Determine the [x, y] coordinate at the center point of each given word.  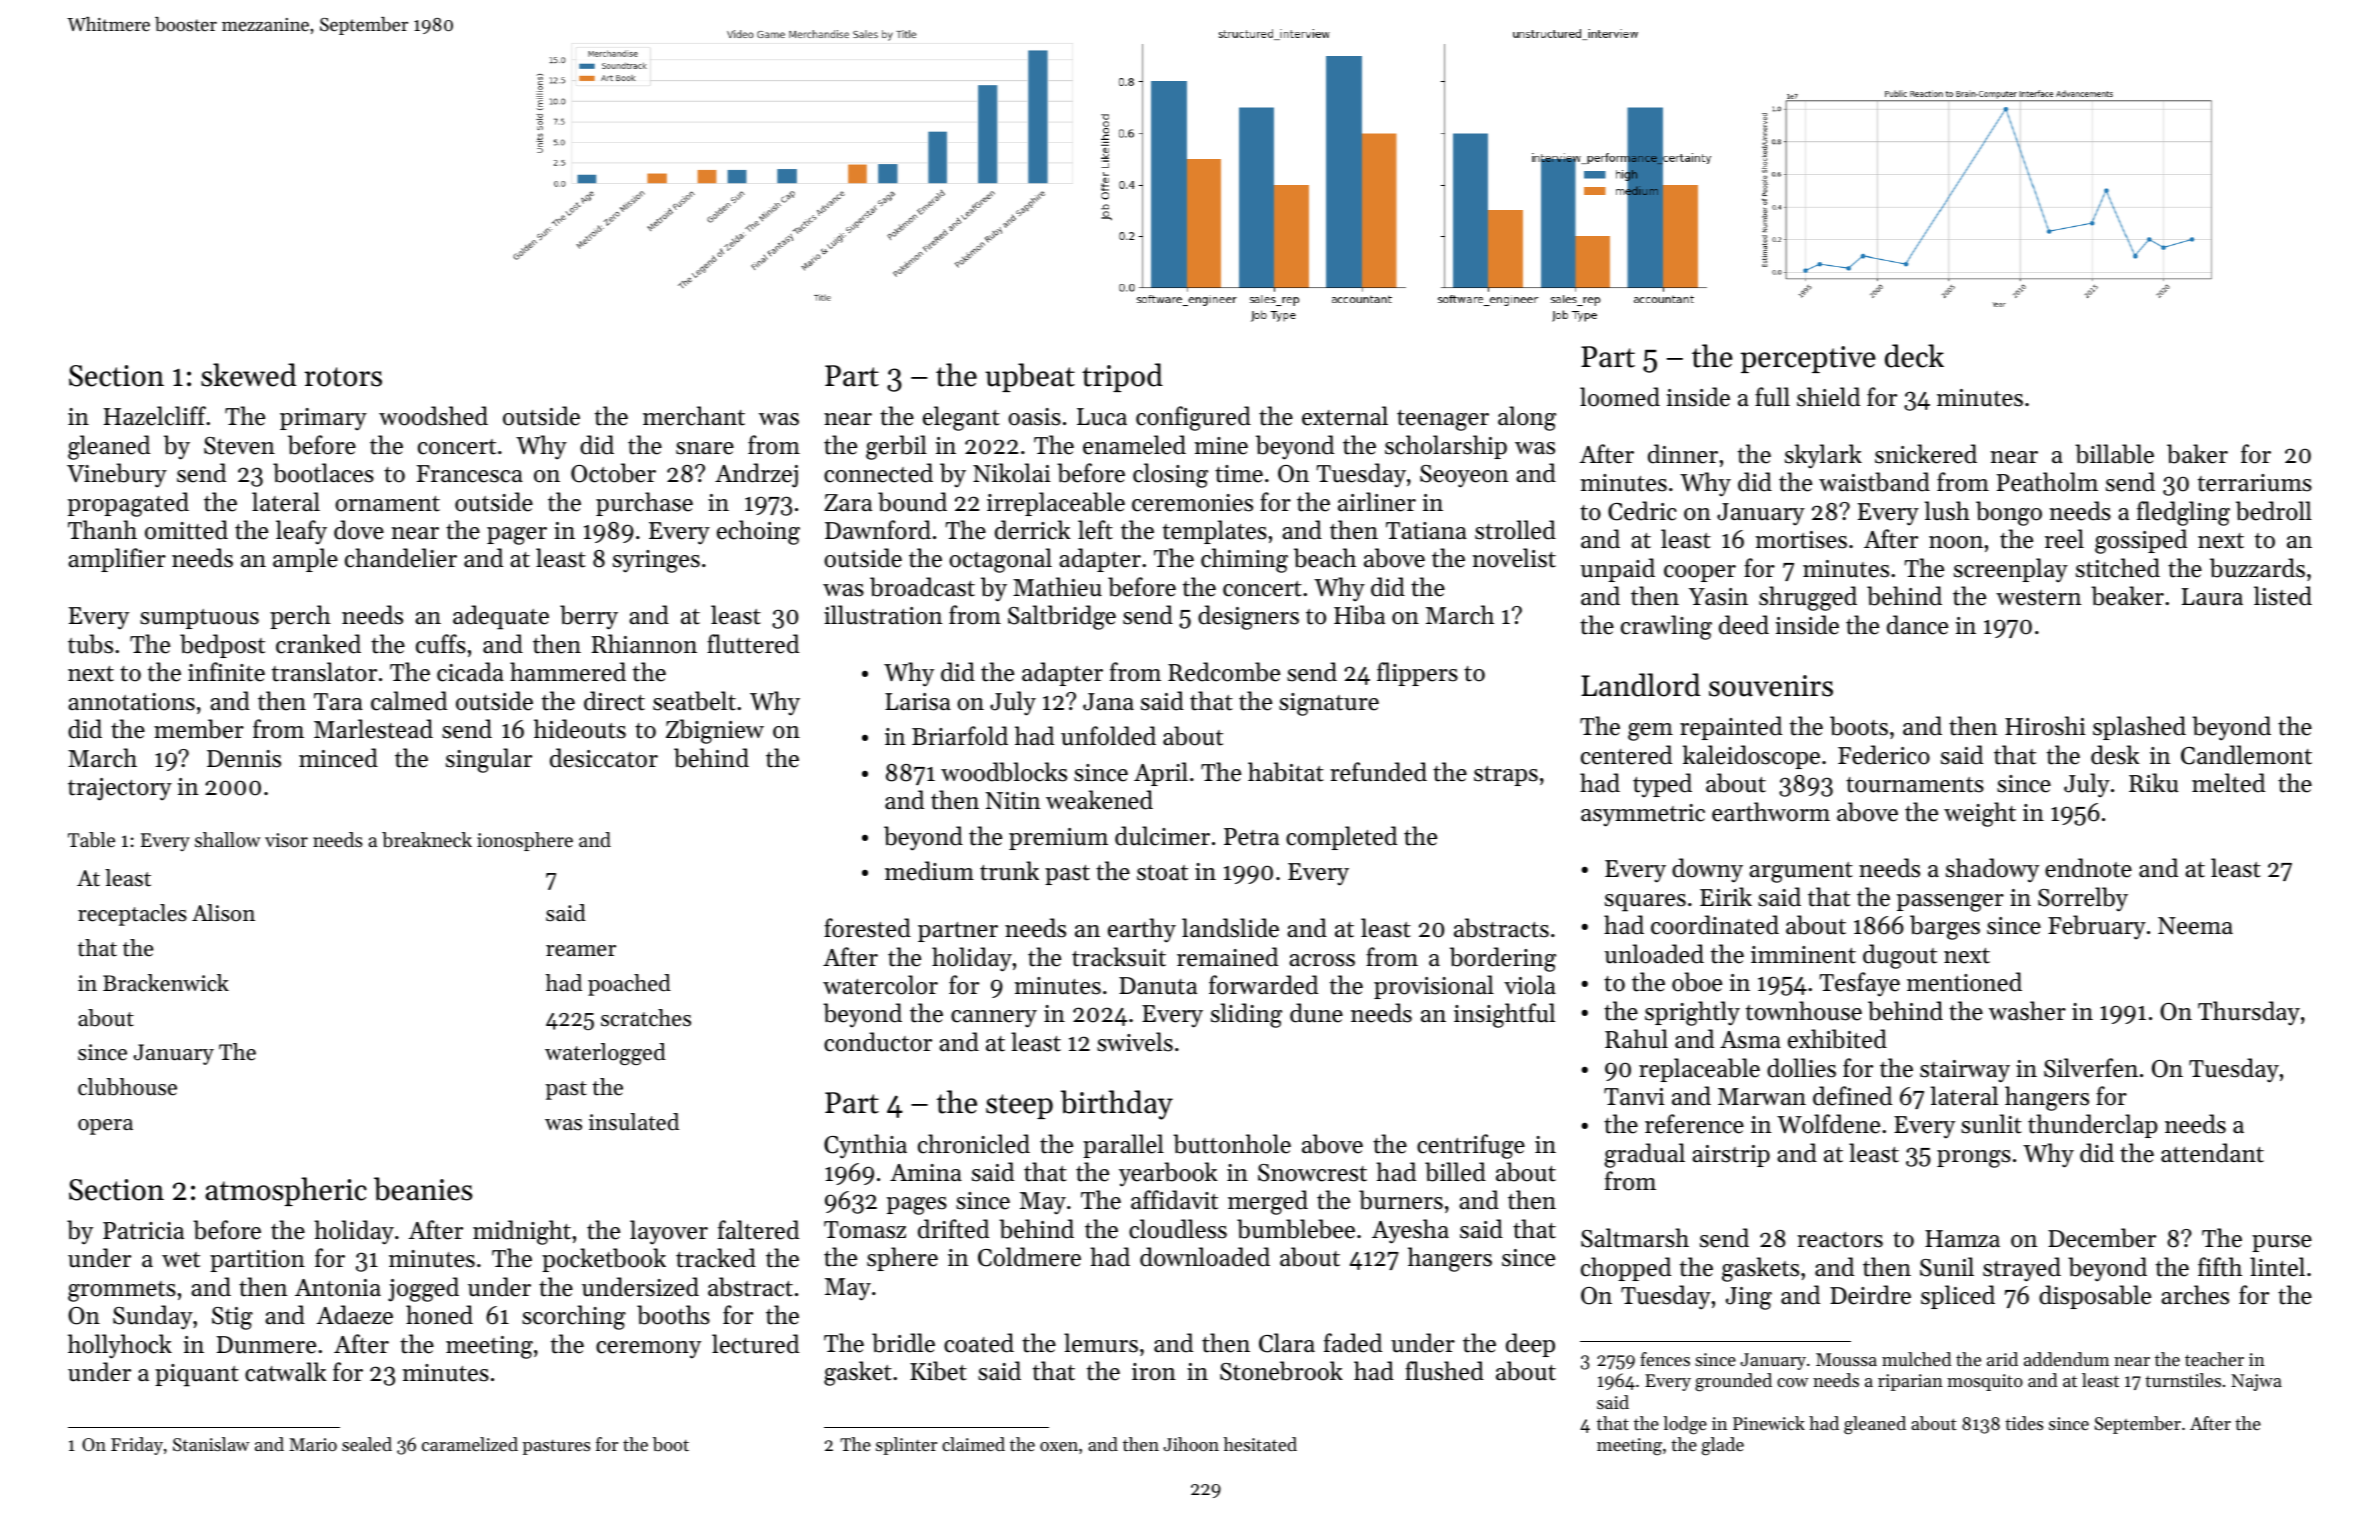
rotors [343, 377]
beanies [423, 1189]
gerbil [896, 447]
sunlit [1991, 1124]
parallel [1123, 1146]
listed [2283, 596]
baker [2197, 454]
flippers [1417, 674]
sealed [367, 1444]
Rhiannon [644, 644]
